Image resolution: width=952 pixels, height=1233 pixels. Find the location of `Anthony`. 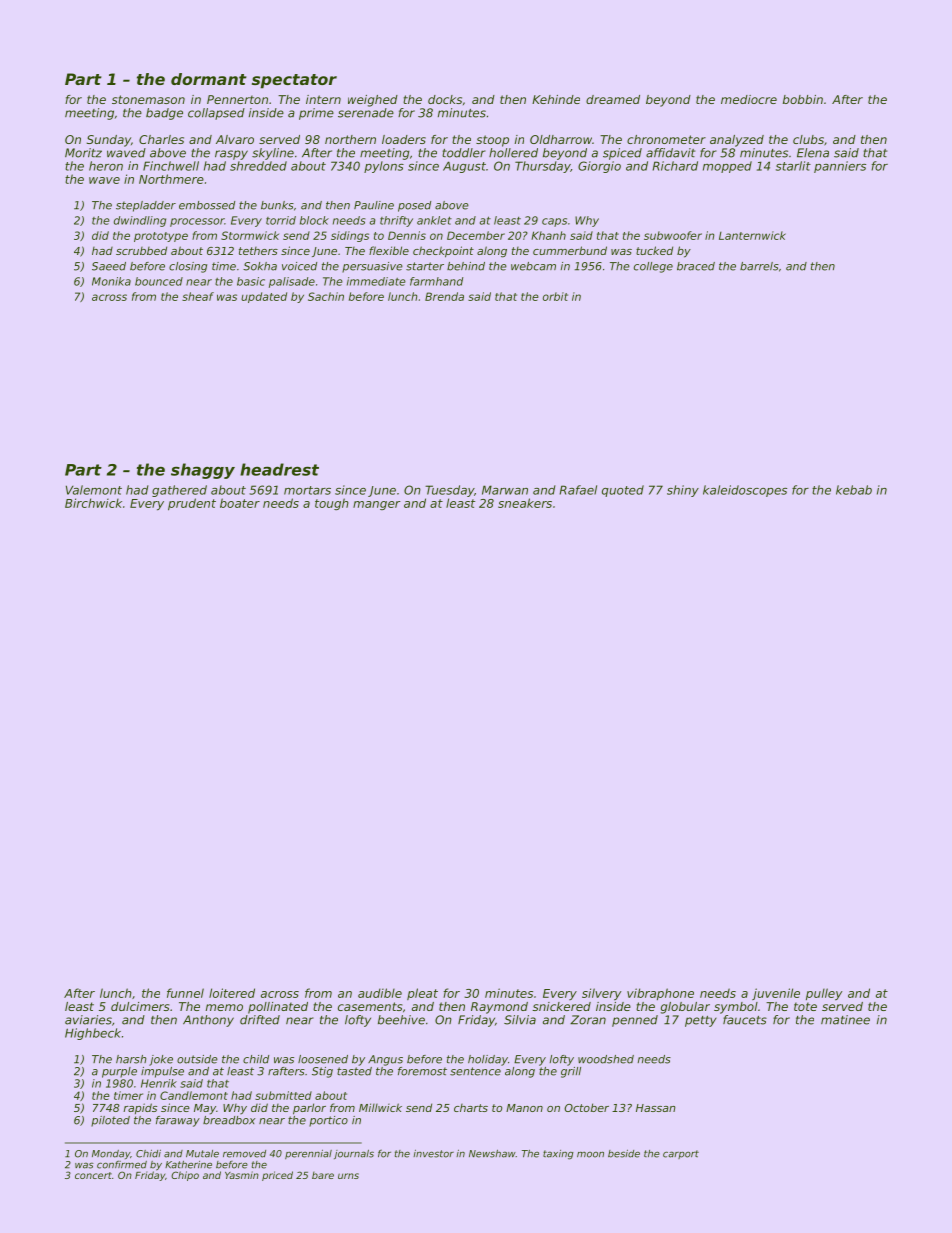

Anthony is located at coordinates (208, 1021).
